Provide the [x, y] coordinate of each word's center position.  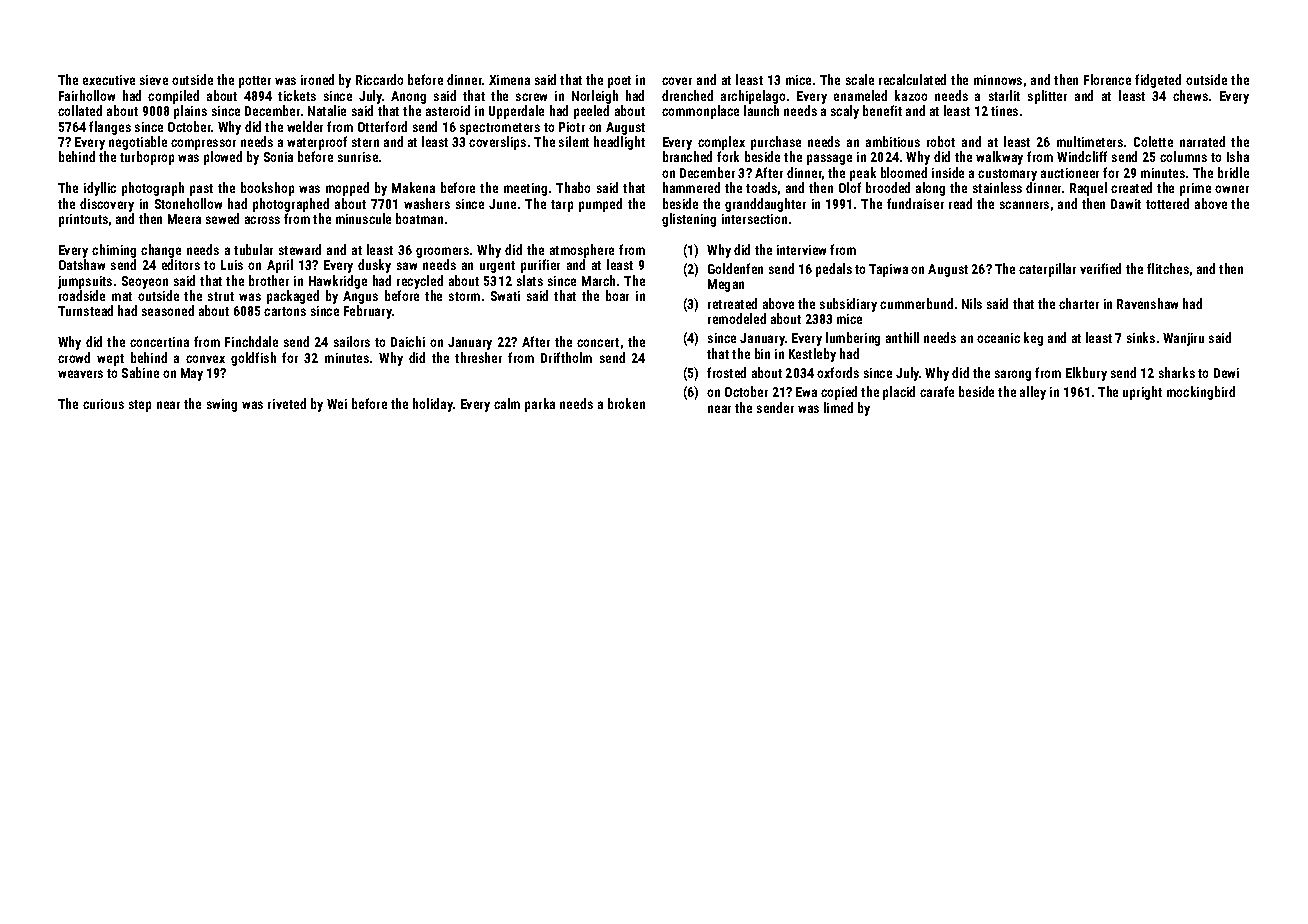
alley [1033, 393]
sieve [154, 80]
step [140, 406]
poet [619, 82]
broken [626, 403]
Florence [1107, 79]
